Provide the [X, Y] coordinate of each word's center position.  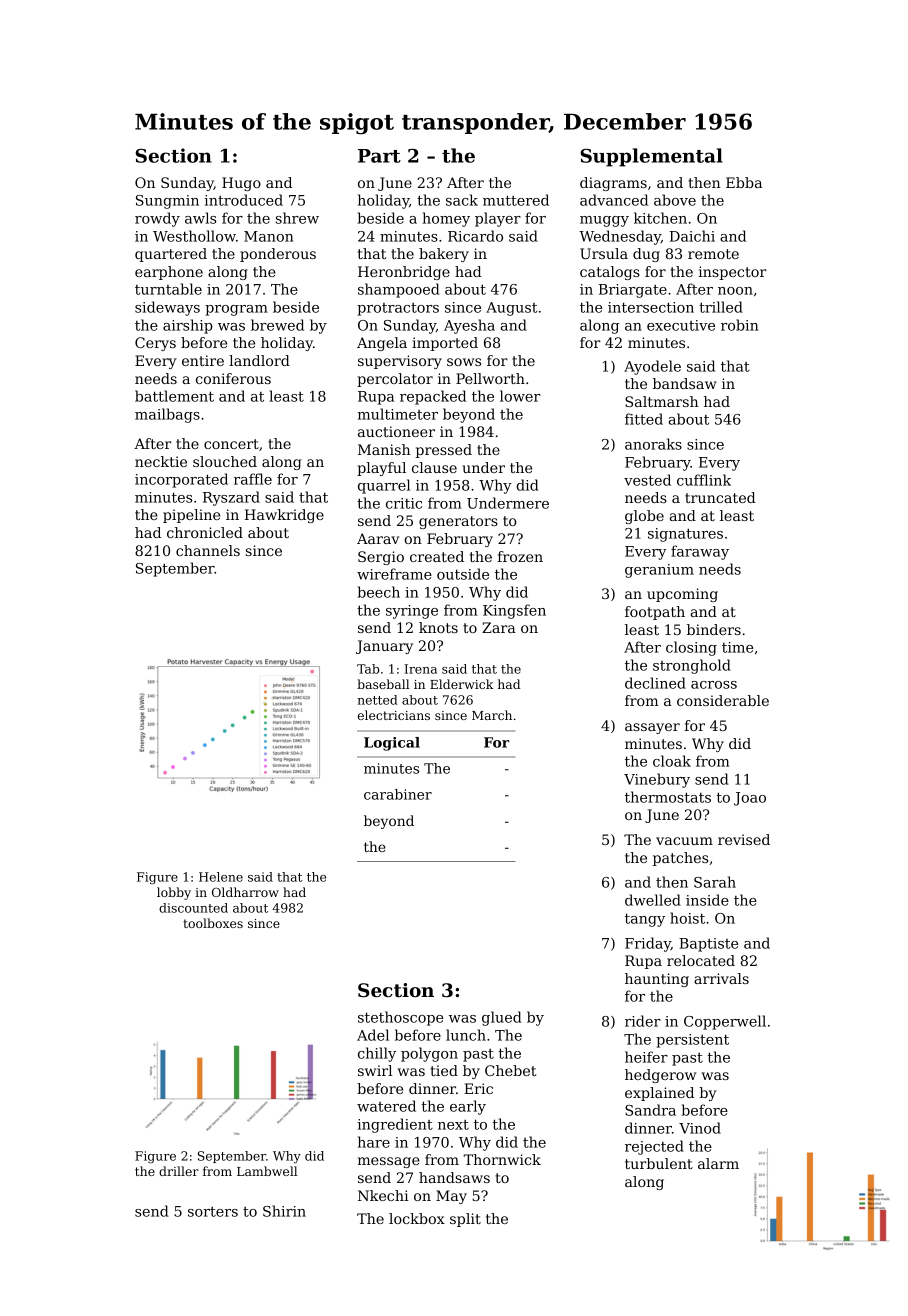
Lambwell [267, 1171]
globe [644, 517]
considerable [723, 700]
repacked [433, 397]
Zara [499, 627]
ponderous [278, 255]
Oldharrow [245, 892]
